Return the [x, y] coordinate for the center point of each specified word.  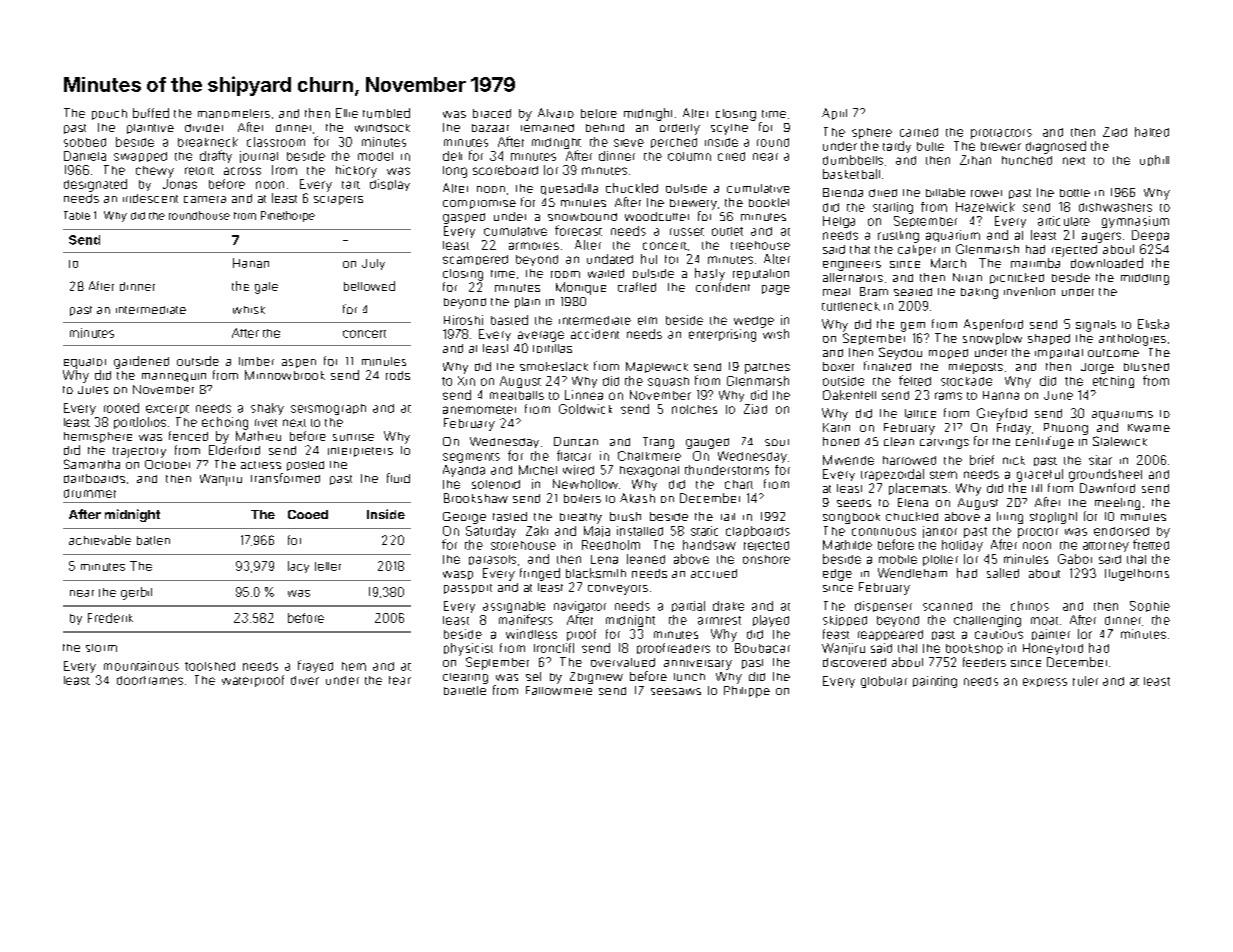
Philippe [747, 692]
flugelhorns [1137, 575]
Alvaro [556, 113]
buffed [151, 113]
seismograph [328, 409]
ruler [1085, 681]
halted [1152, 132]
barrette [465, 690]
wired [578, 470]
